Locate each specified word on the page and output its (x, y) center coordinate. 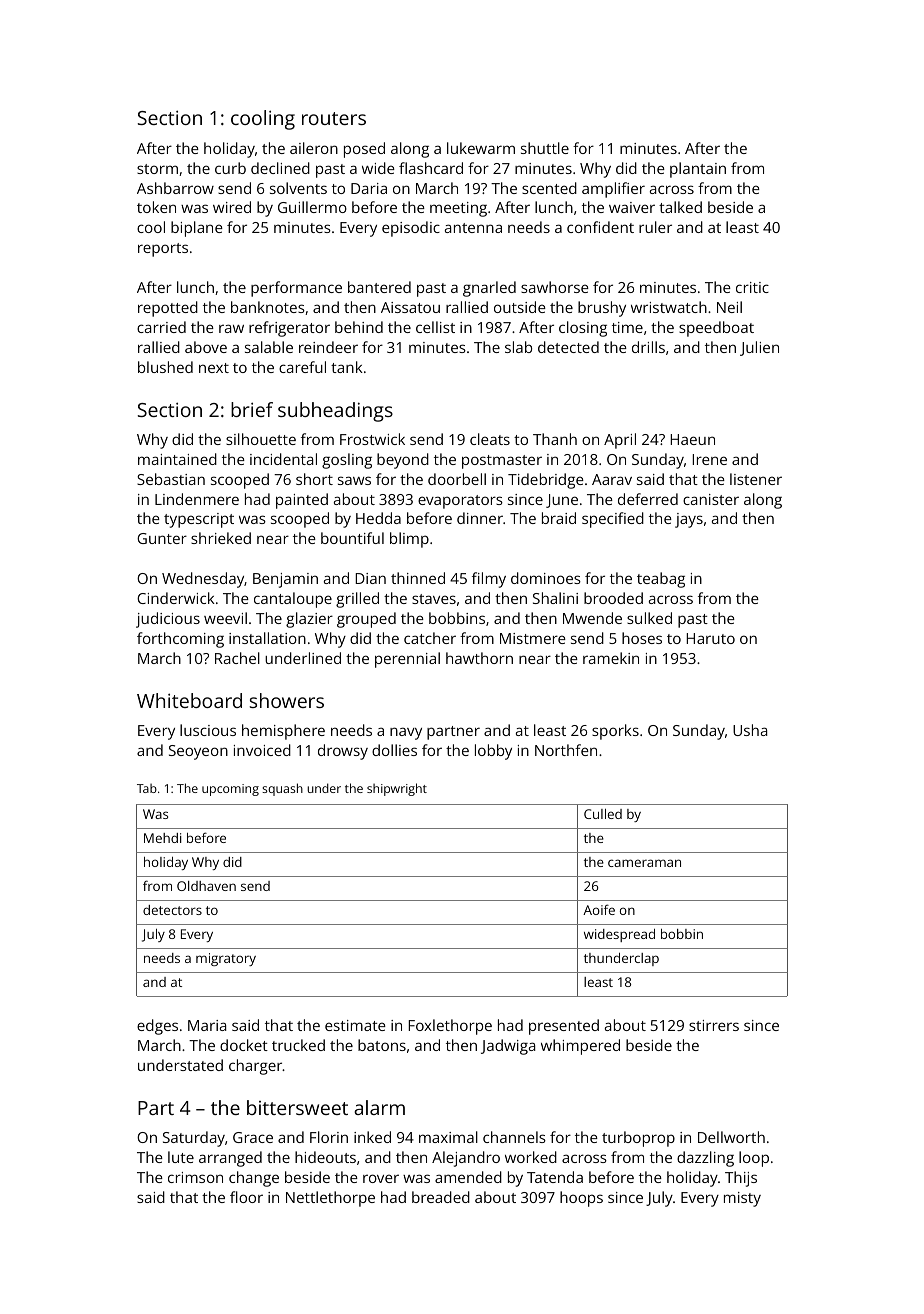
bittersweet (297, 1107)
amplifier (613, 190)
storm (157, 169)
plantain (698, 170)
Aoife (599, 909)
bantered (379, 287)
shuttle (545, 148)
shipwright (397, 789)
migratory (226, 959)
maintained (177, 459)
